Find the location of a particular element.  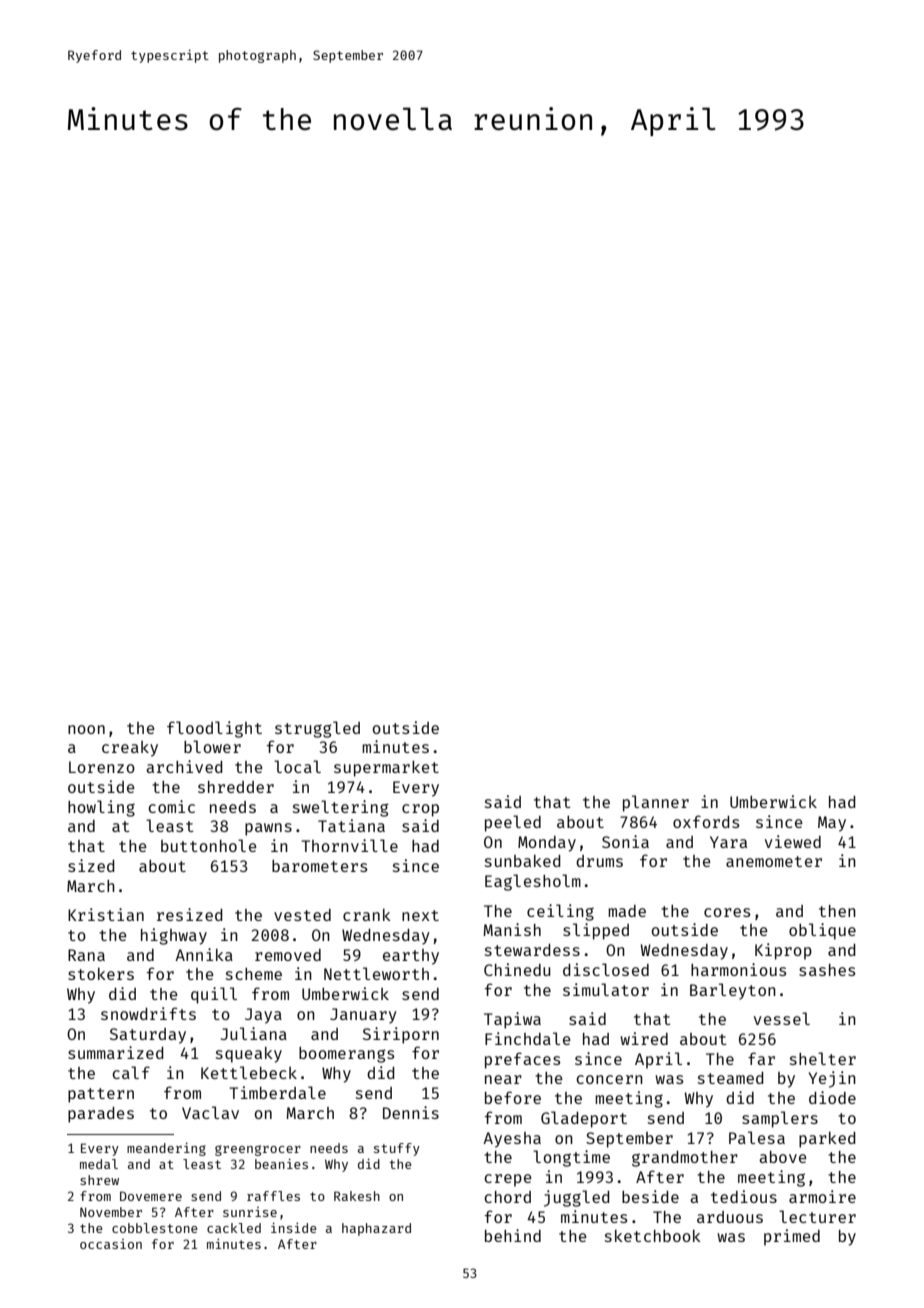

earthy is located at coordinates (411, 957).
